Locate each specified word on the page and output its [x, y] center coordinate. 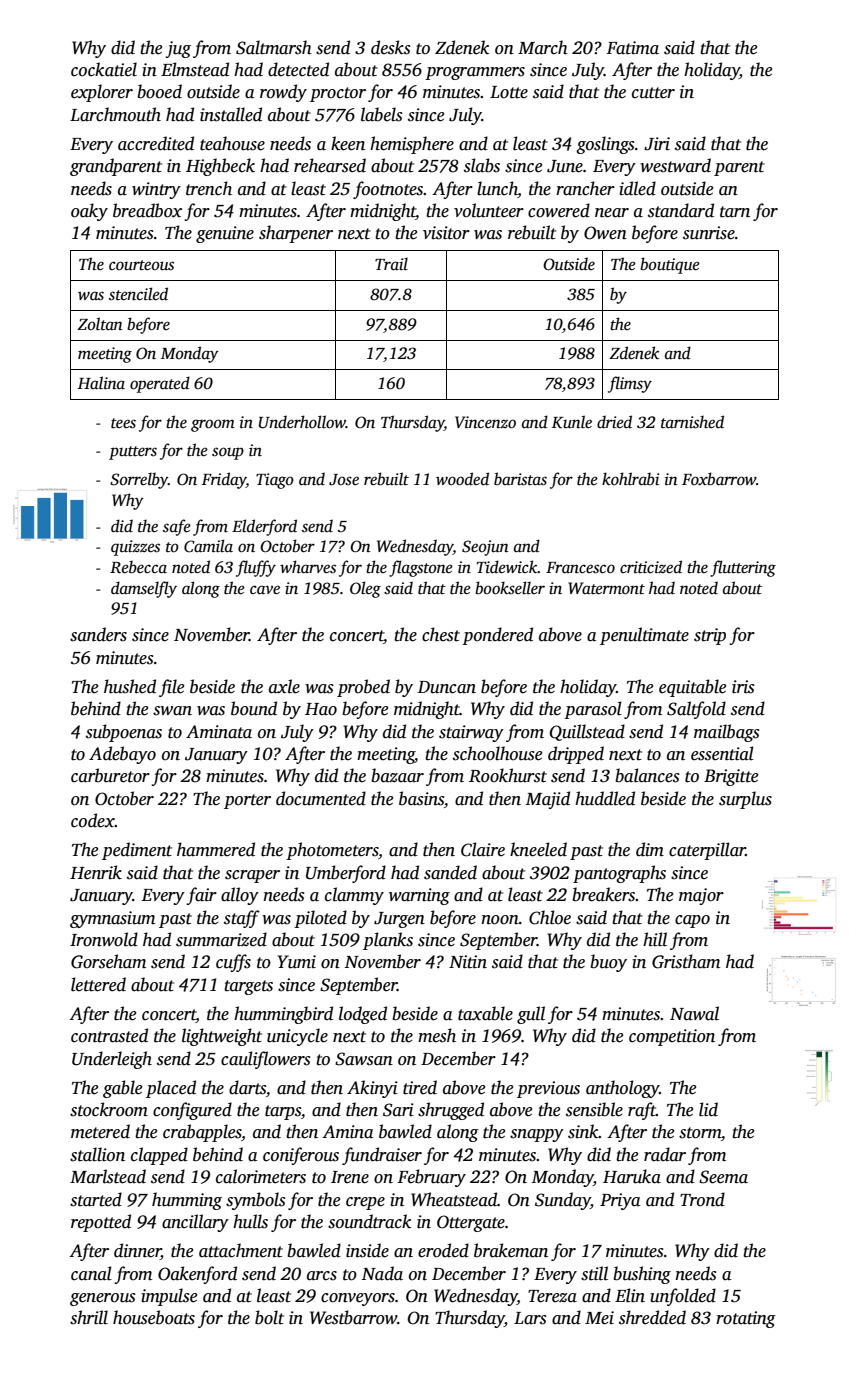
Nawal [694, 1013]
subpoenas [124, 733]
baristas [520, 479]
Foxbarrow [719, 479]
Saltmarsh [274, 47]
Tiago [275, 481]
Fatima [632, 48]
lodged [363, 1015]
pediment [137, 851]
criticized [651, 566]
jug [178, 49]
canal [91, 1273]
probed [363, 688]
